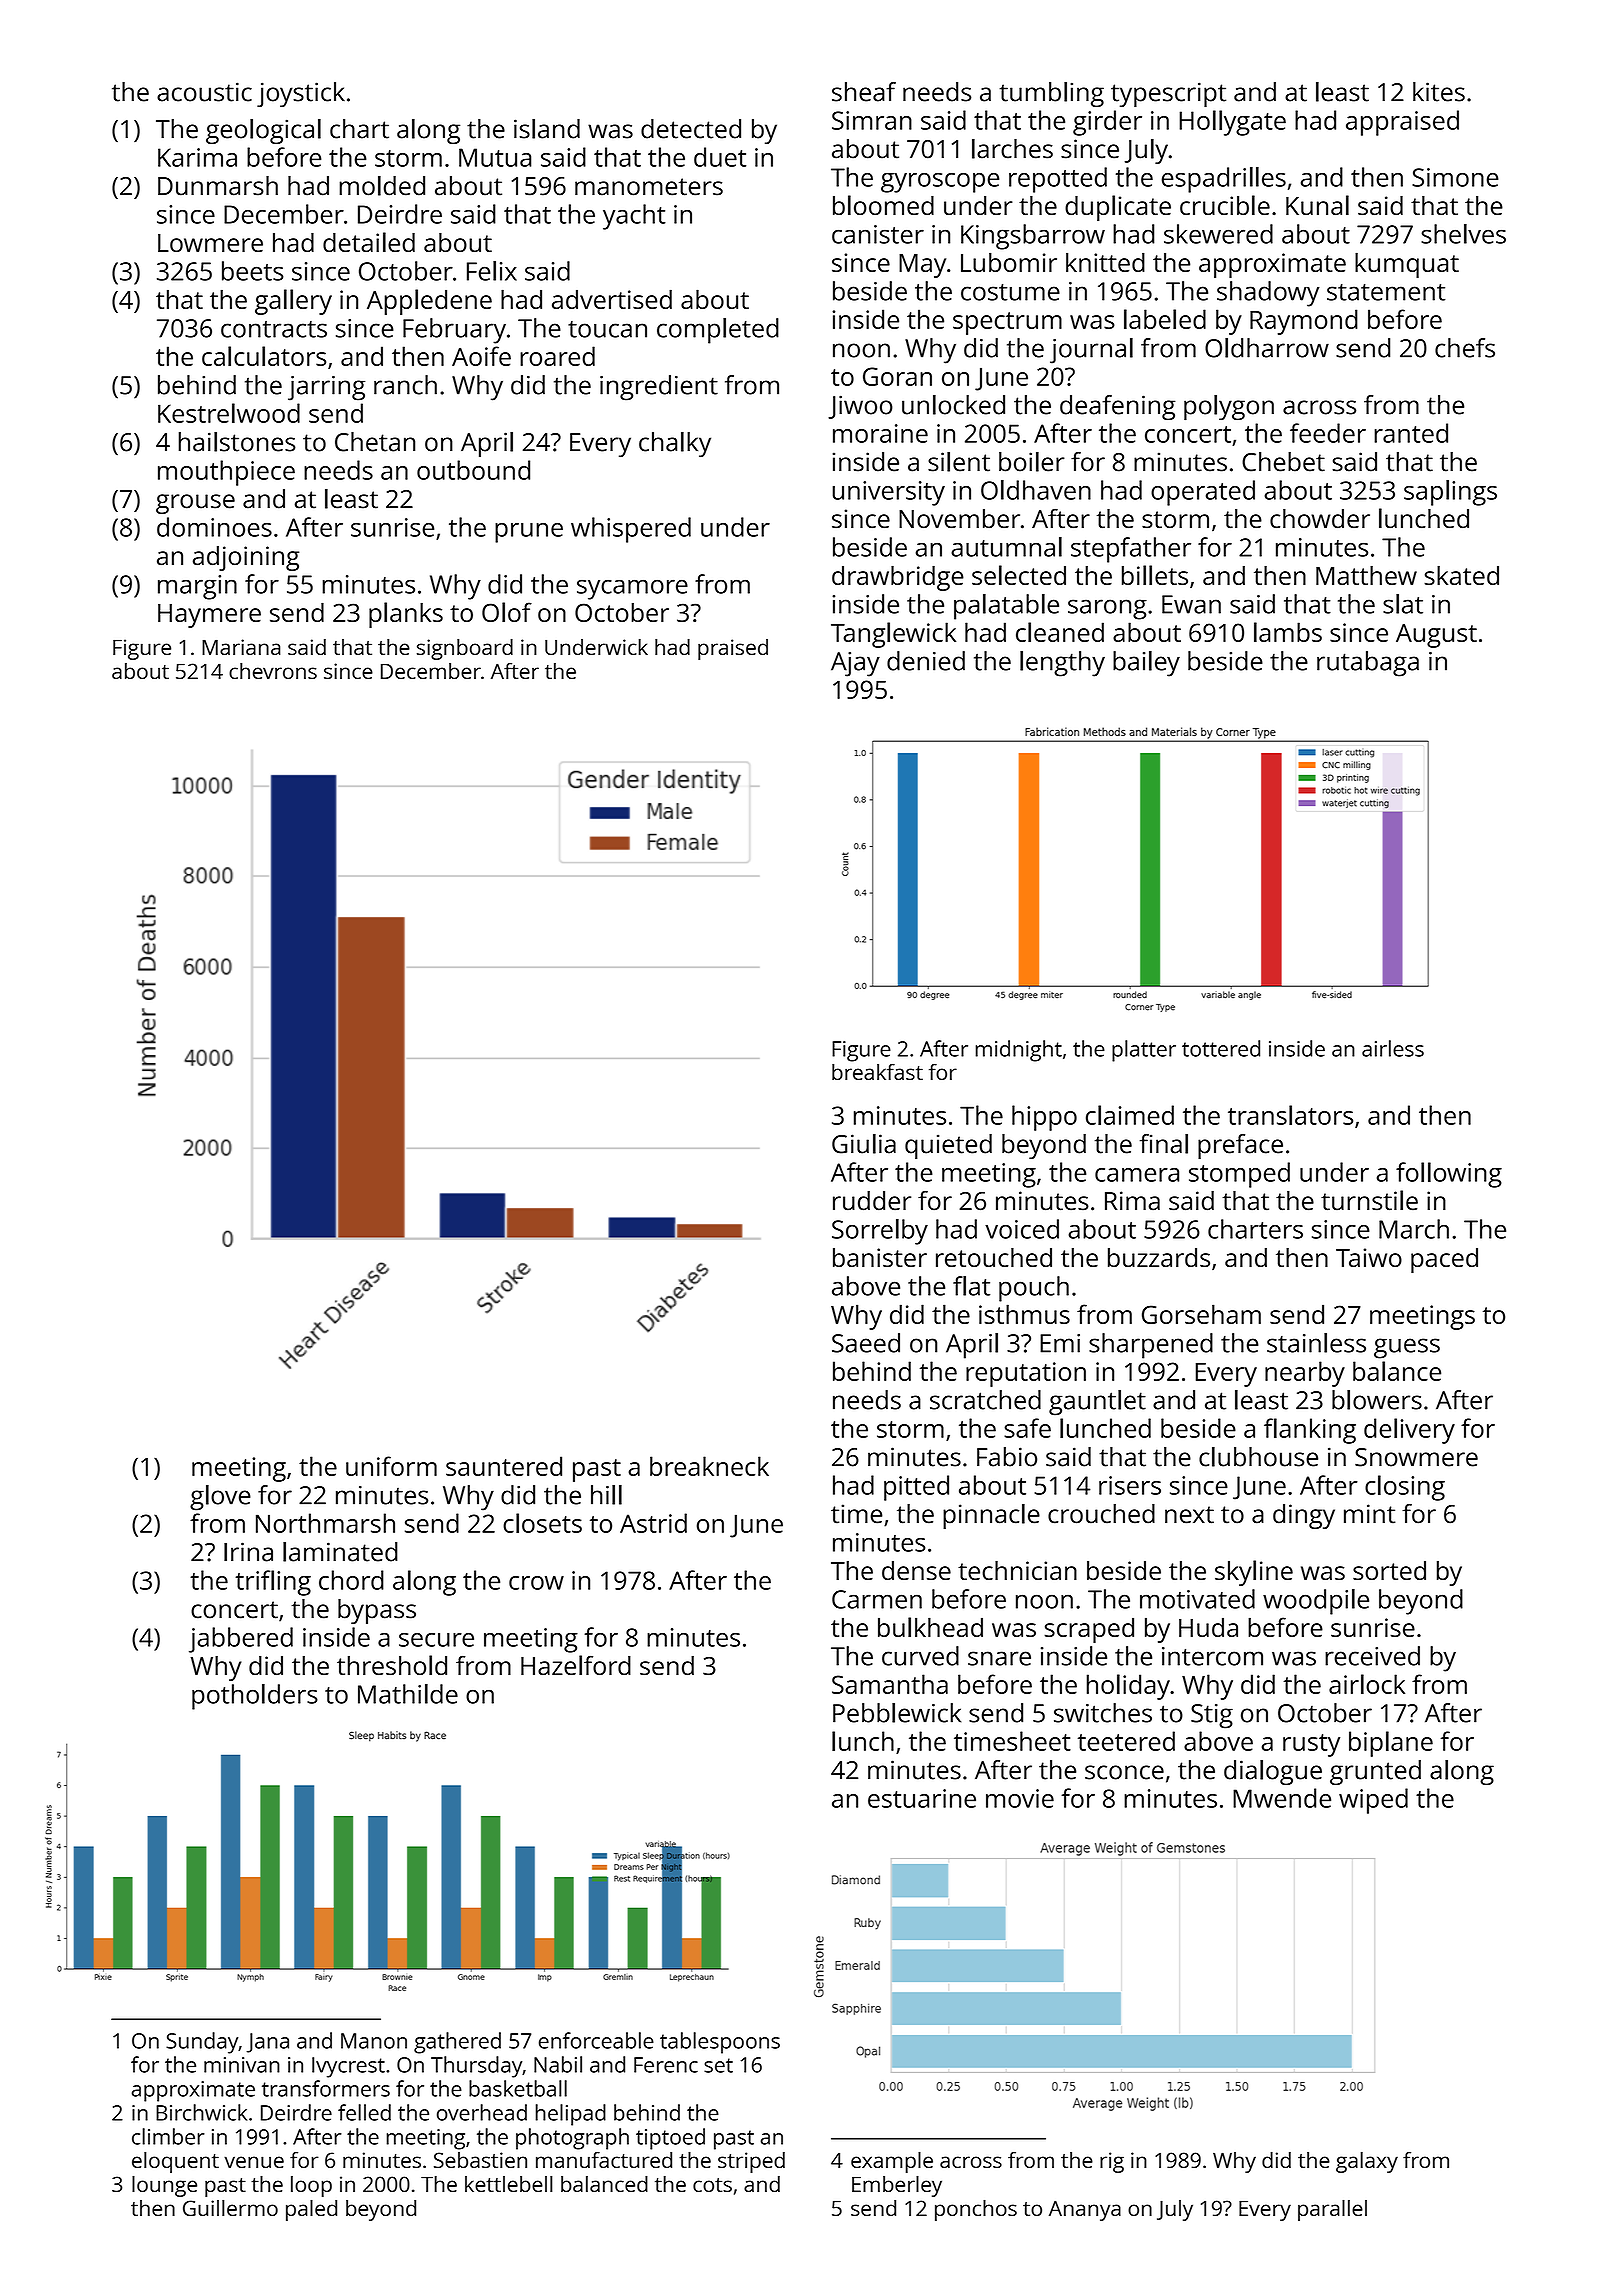 The image size is (1620, 2292). Describe the element at coordinates (1130, 1485) in the document. I see `risers` at that location.
